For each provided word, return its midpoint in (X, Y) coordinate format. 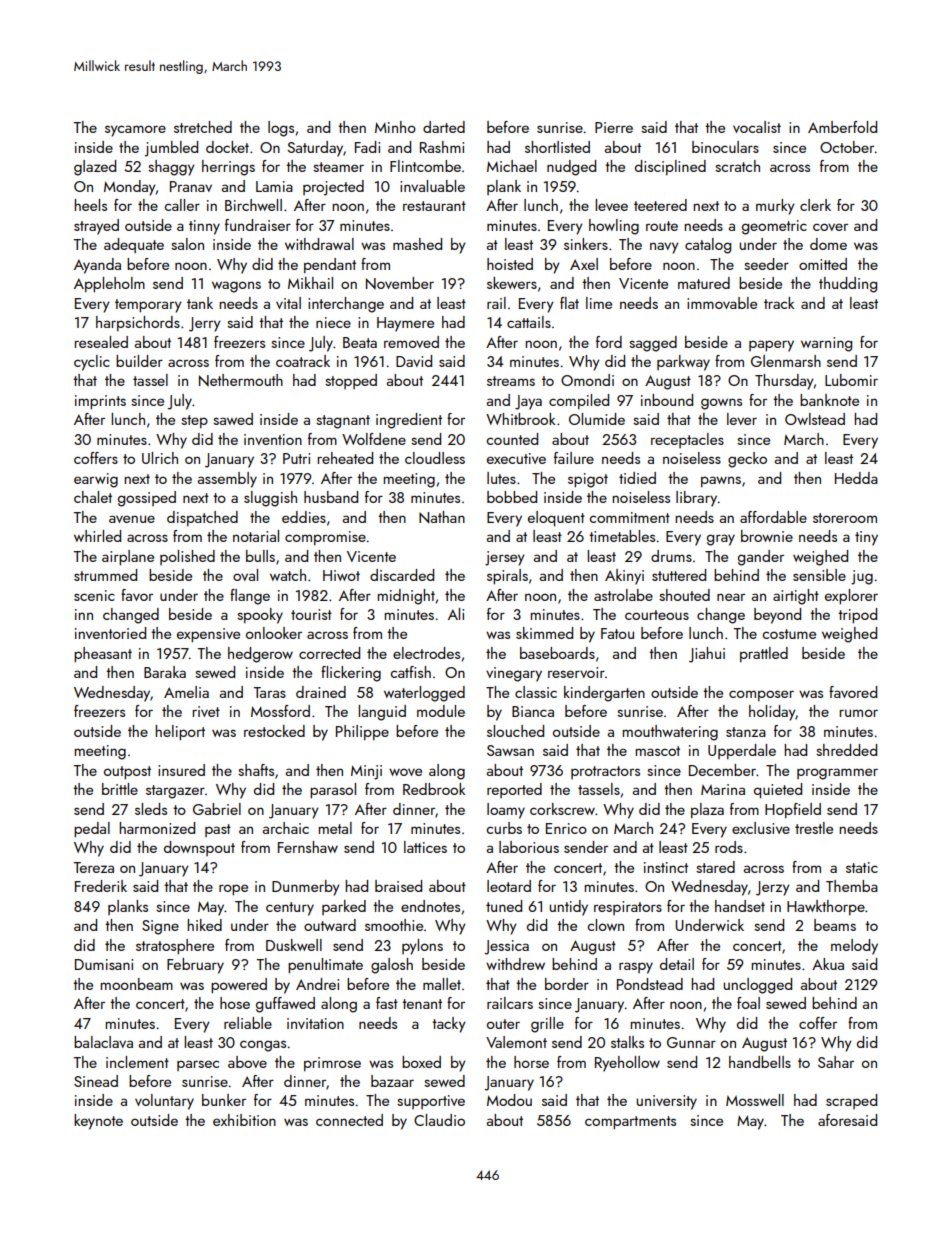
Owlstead (815, 419)
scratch (737, 166)
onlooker (274, 633)
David (414, 361)
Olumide (597, 419)
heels (90, 205)
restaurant (434, 206)
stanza (746, 732)
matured (704, 283)
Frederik (101, 886)
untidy (568, 908)
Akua (828, 964)
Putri (296, 458)
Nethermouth (241, 380)
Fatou (617, 633)
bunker (224, 1100)
